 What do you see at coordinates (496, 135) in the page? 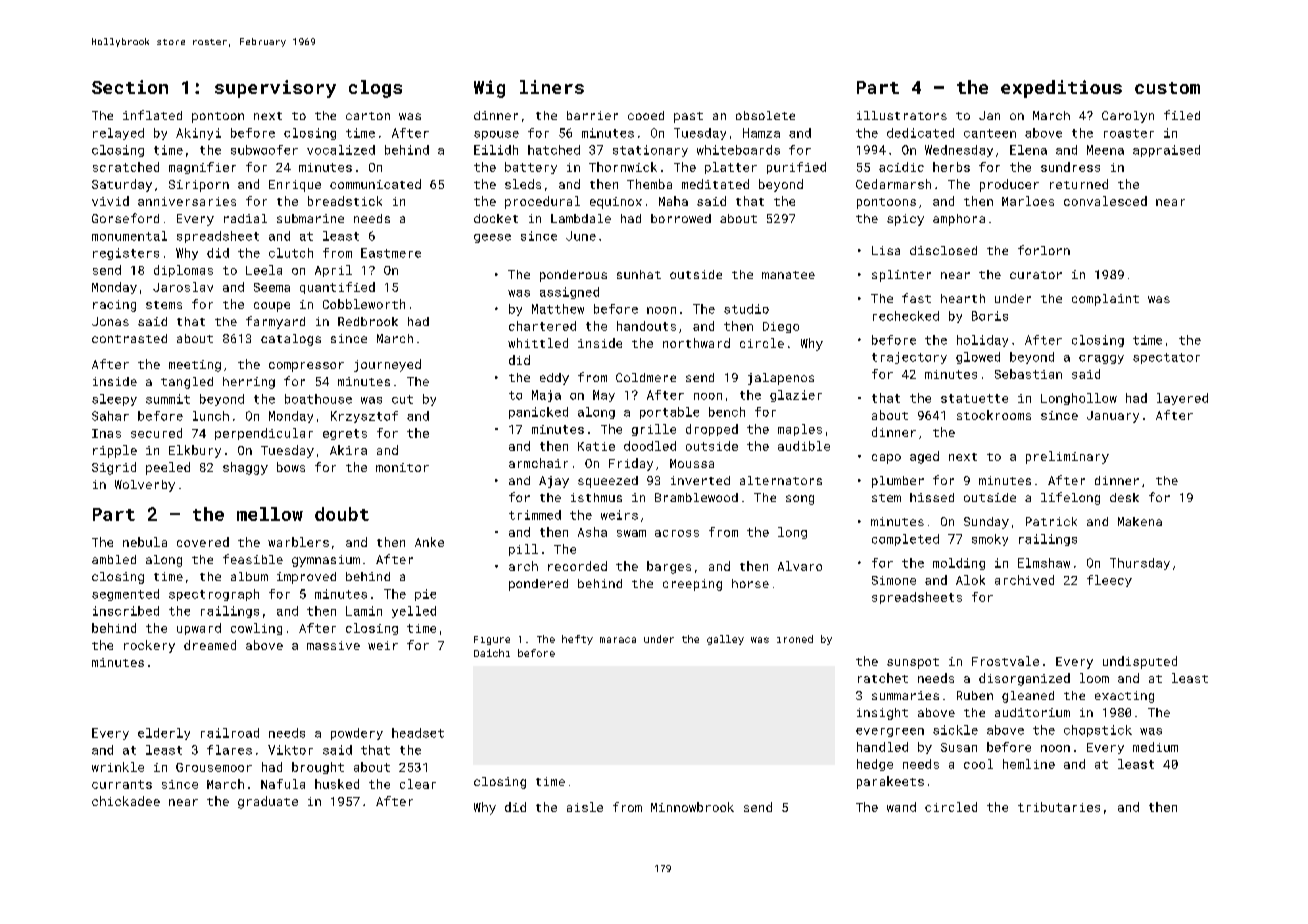
I see `spouse` at bounding box center [496, 135].
